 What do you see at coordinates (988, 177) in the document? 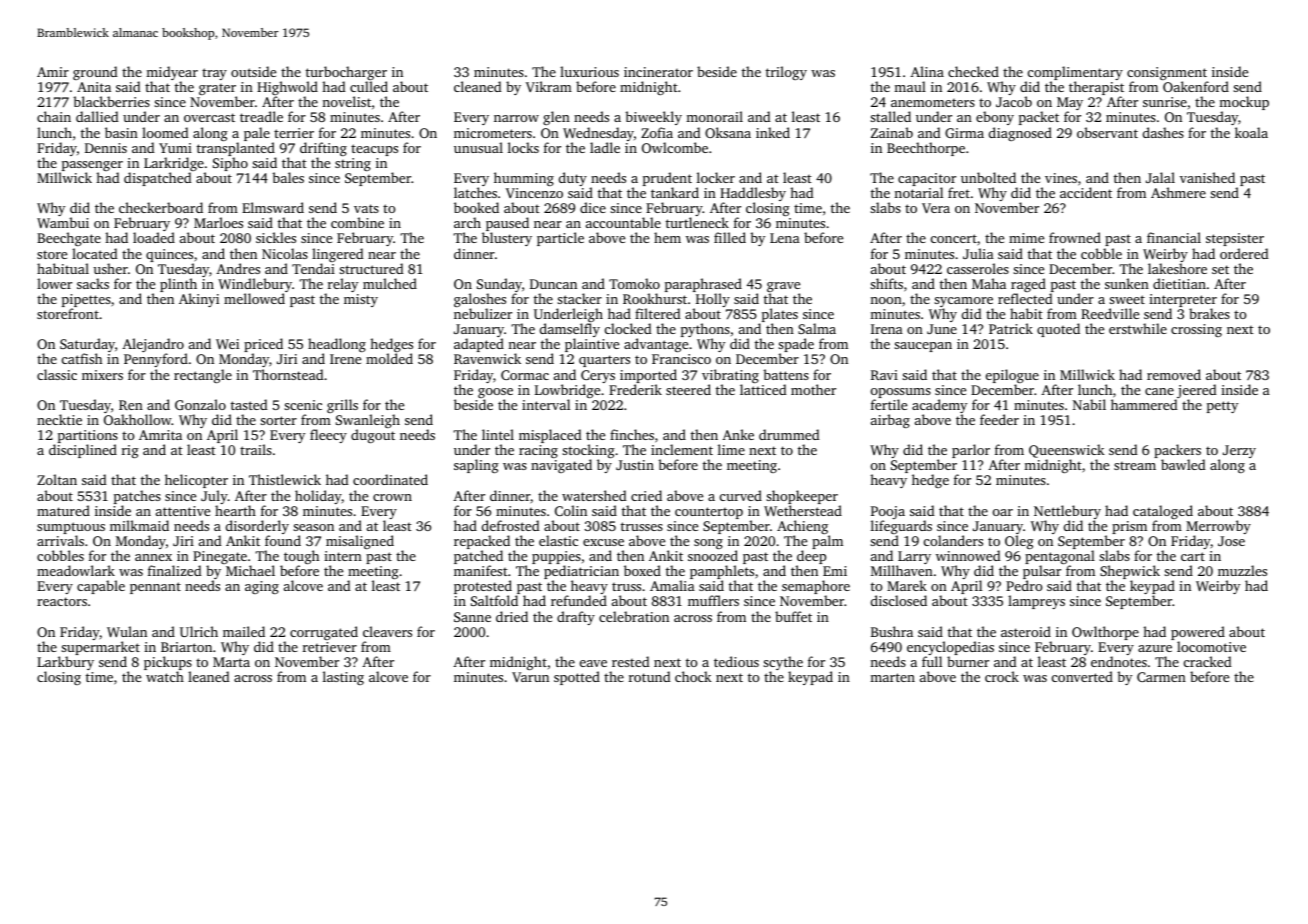
I see `unbolted` at bounding box center [988, 177].
